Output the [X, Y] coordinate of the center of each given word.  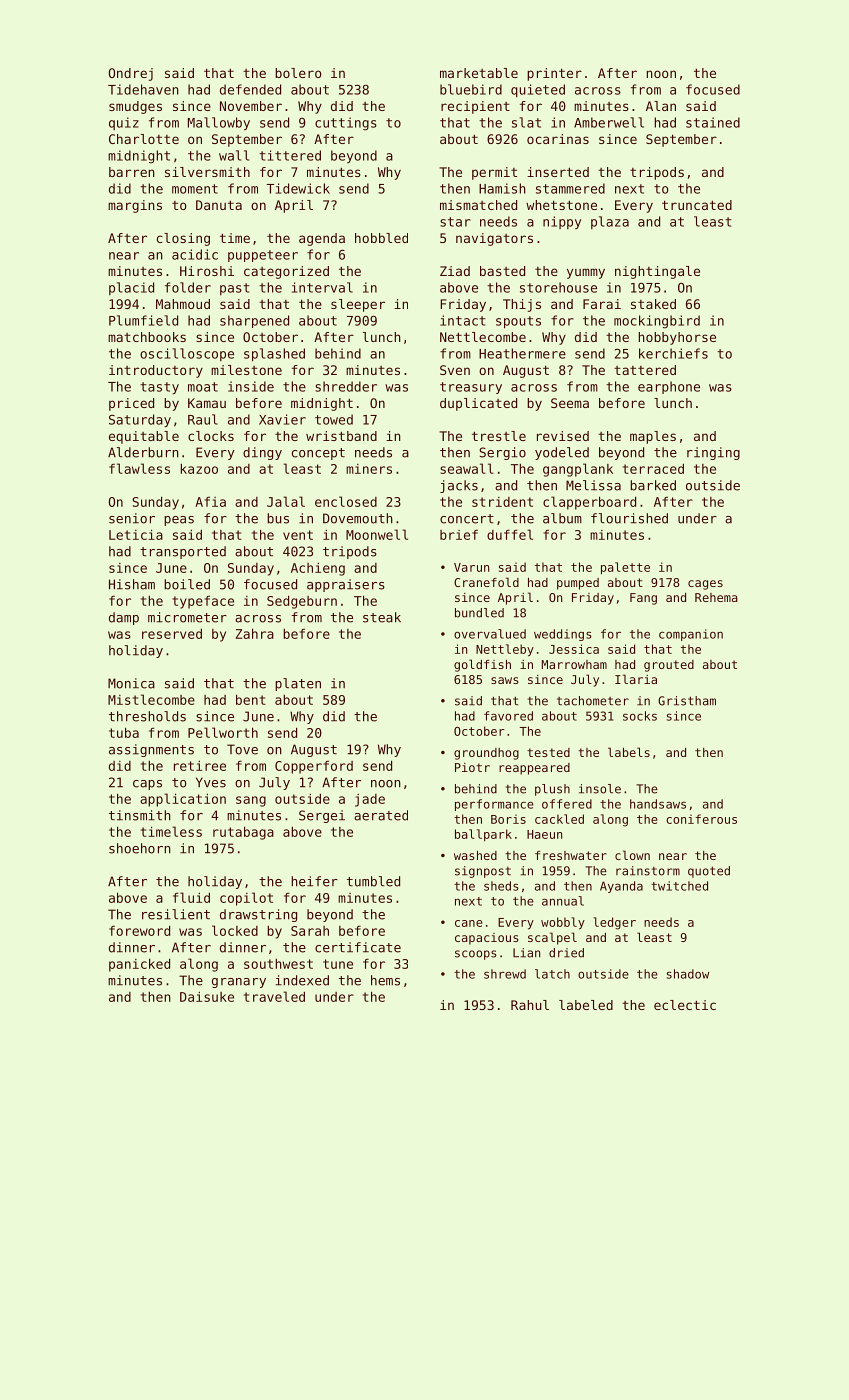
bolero [298, 73]
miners [369, 469]
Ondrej [131, 74]
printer [554, 74]
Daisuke [207, 997]
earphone [669, 387]
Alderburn [143, 452]
